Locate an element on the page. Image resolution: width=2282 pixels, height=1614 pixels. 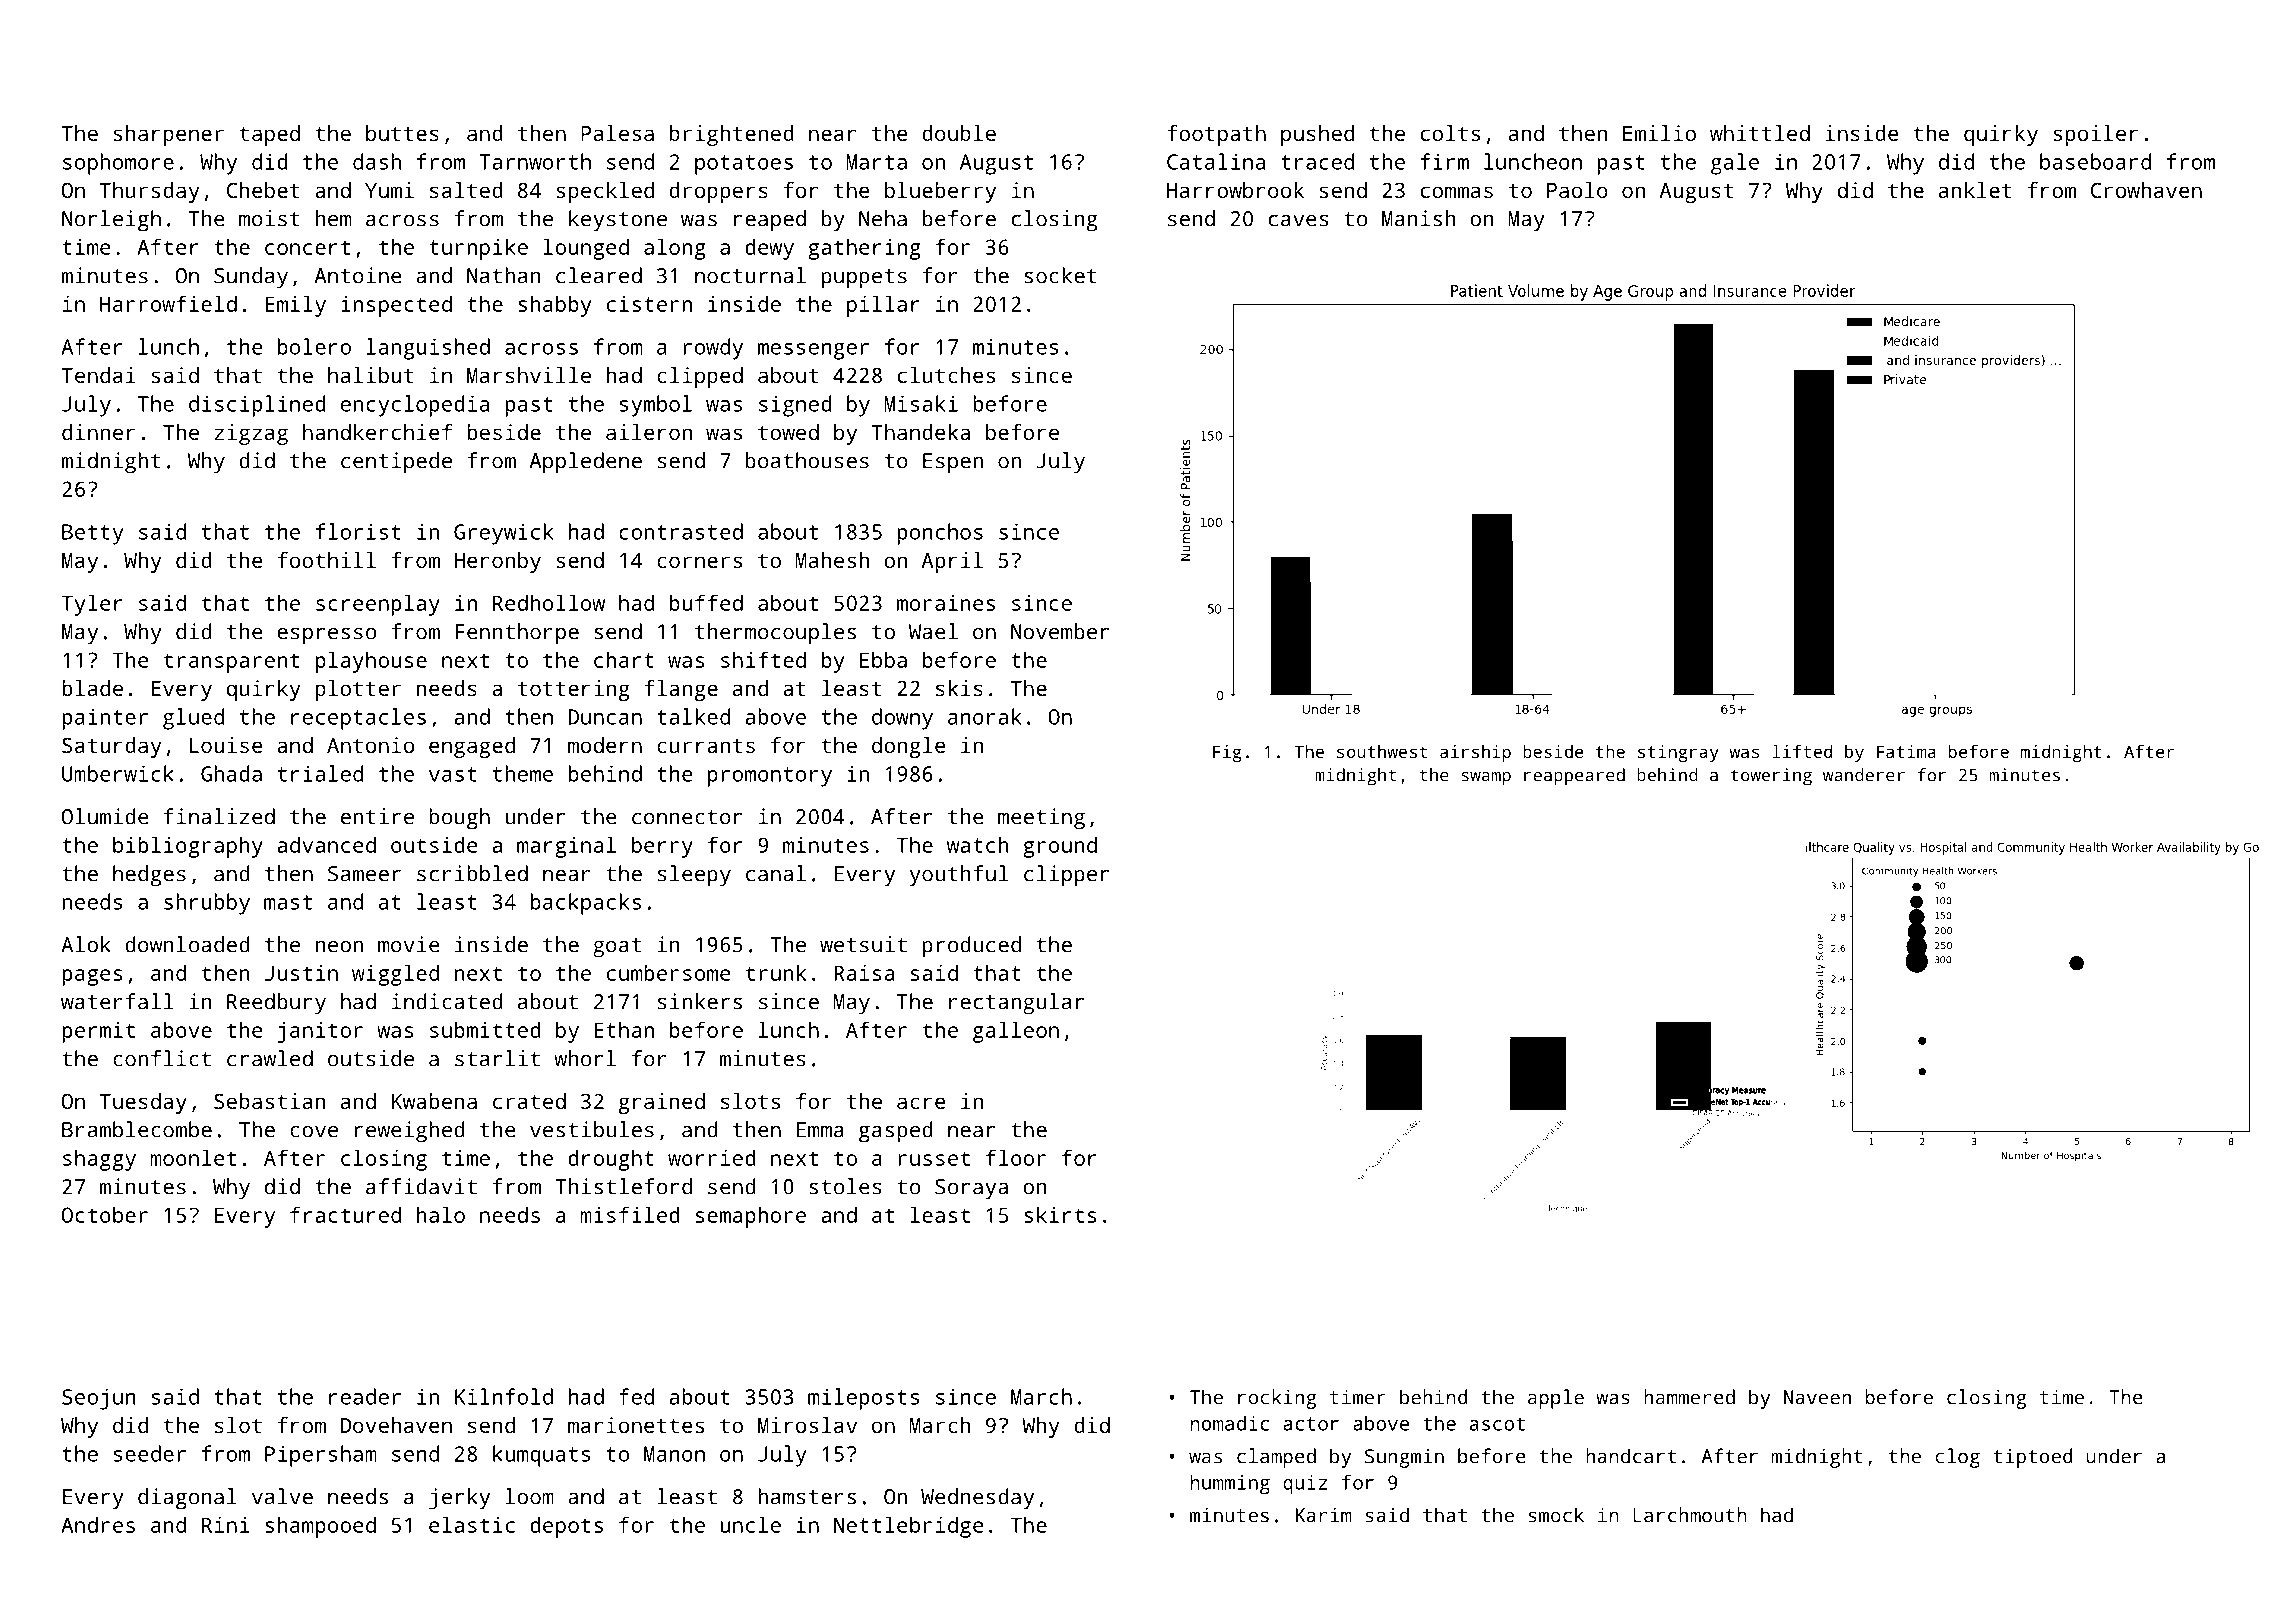
caves is located at coordinates (1299, 221).
